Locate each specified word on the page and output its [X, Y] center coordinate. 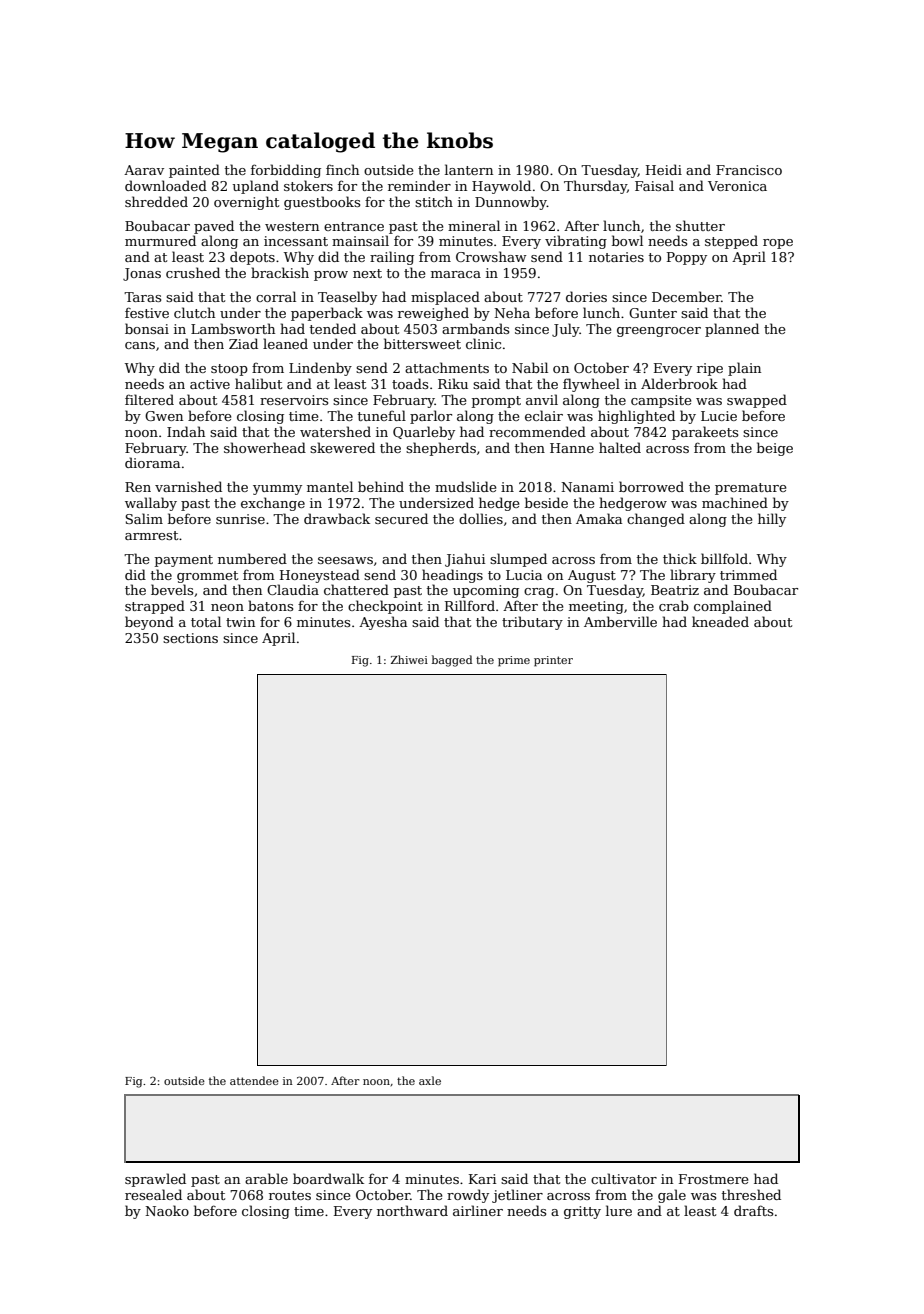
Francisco [749, 170]
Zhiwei [409, 659]
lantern [469, 169]
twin [240, 622]
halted [620, 447]
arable [266, 1178]
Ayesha [383, 623]
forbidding [286, 171]
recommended [537, 431]
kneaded [720, 621]
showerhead [265, 447]
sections [190, 638]
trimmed [748, 574]
